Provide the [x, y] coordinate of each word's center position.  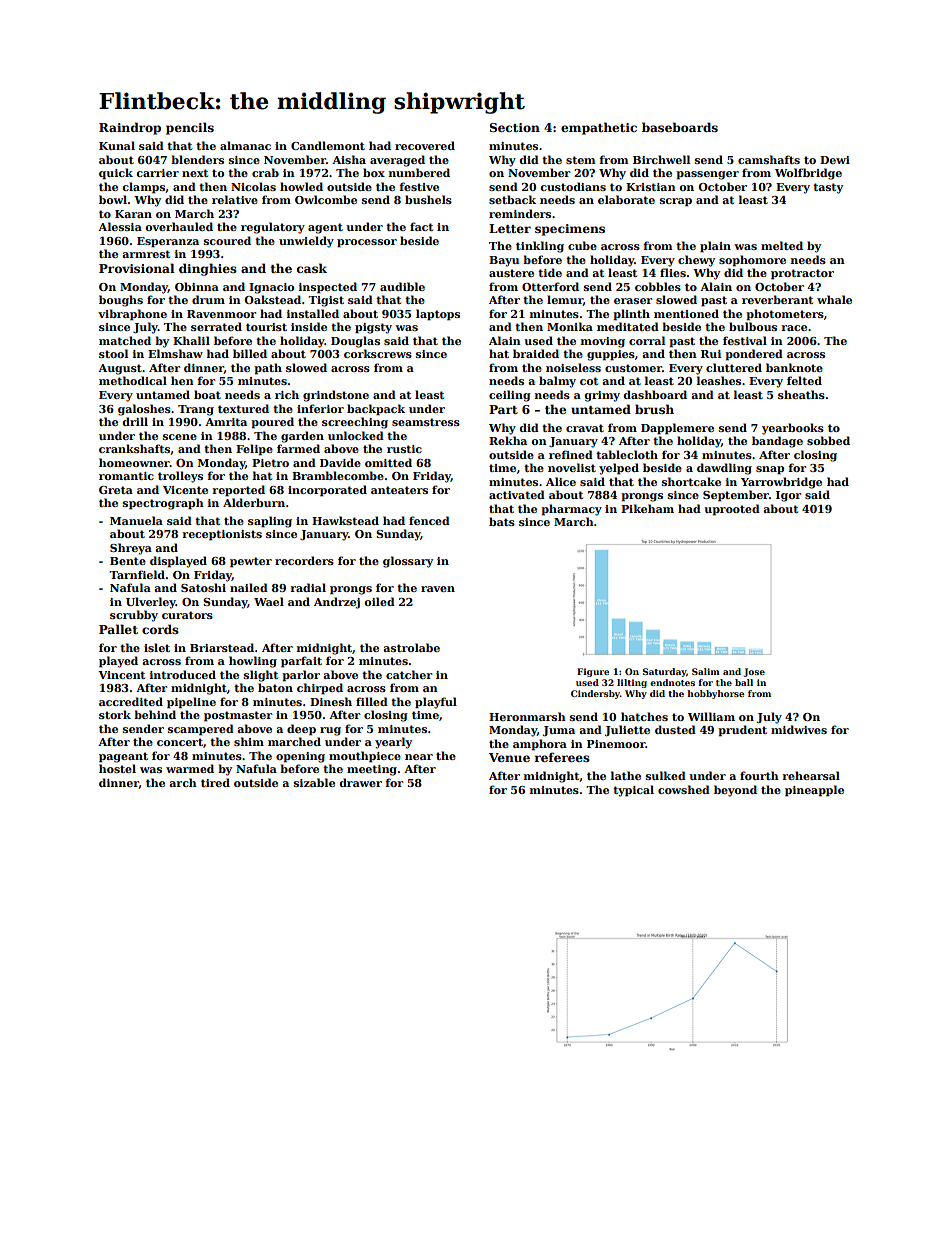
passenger [707, 175]
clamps [143, 188]
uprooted [732, 510]
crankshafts [135, 449]
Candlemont [328, 145]
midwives [799, 729]
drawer [360, 782]
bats [502, 521]
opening [300, 757]
